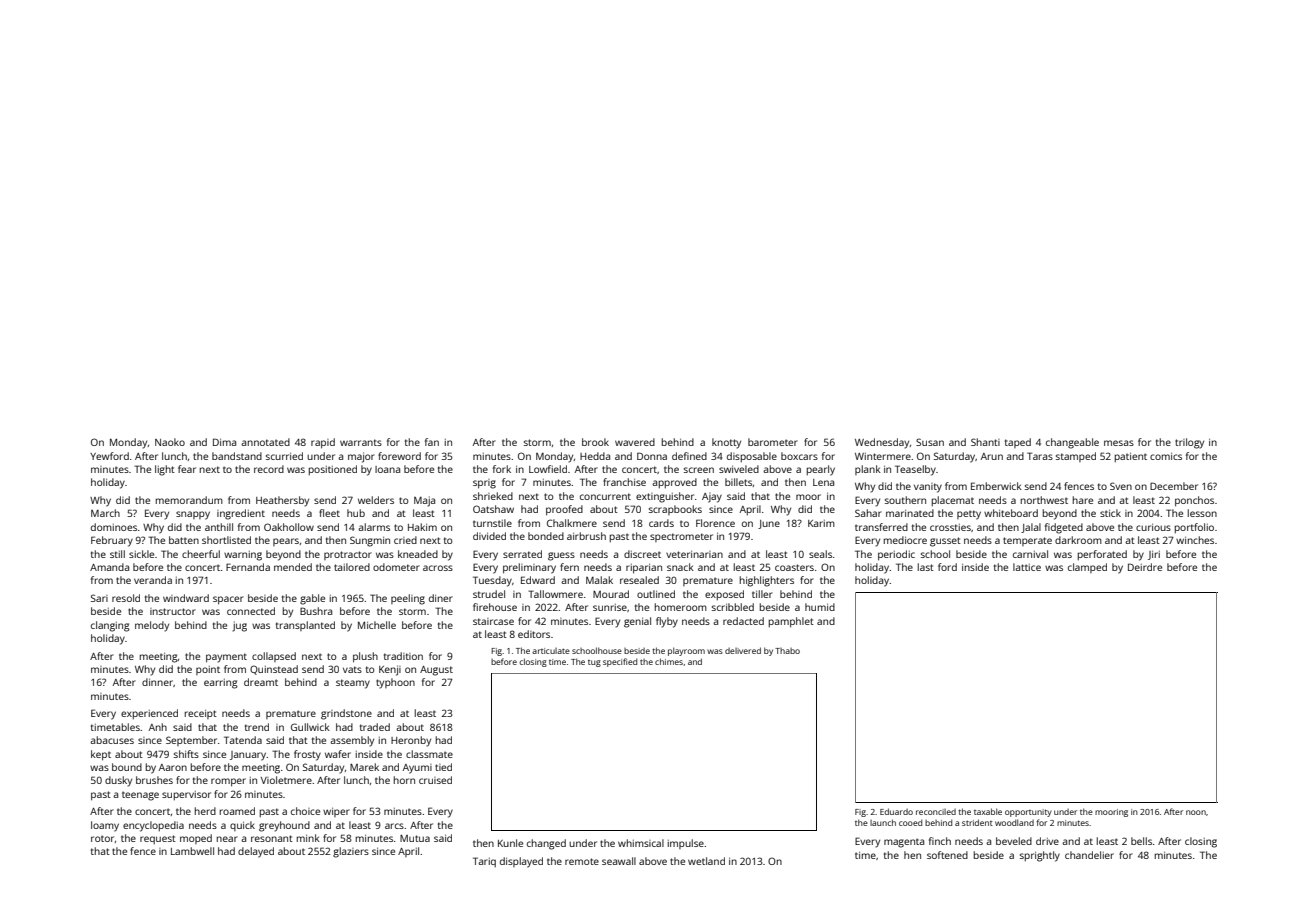 The height and width of the screenshot is (924, 1308). Describe the element at coordinates (1018, 443) in the screenshot. I see `taped` at that location.
